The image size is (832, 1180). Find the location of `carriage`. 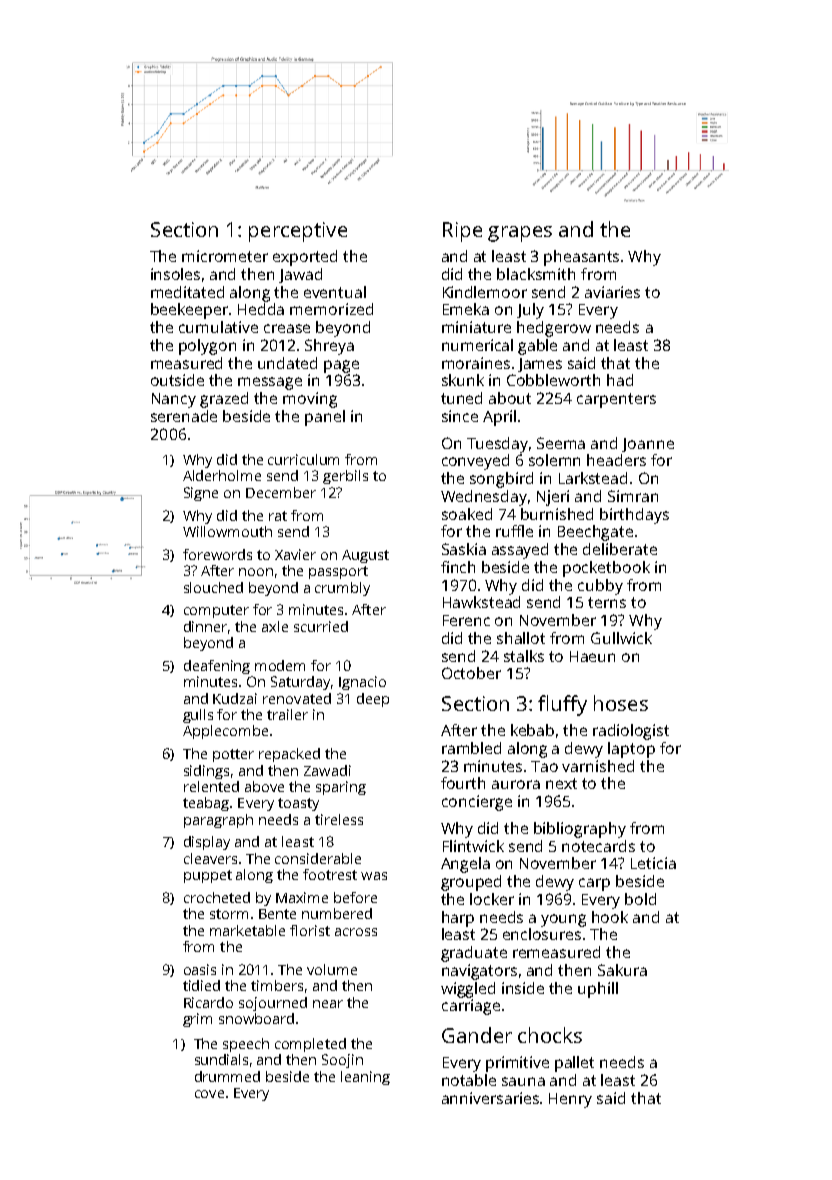

carriage is located at coordinates (471, 1007).
